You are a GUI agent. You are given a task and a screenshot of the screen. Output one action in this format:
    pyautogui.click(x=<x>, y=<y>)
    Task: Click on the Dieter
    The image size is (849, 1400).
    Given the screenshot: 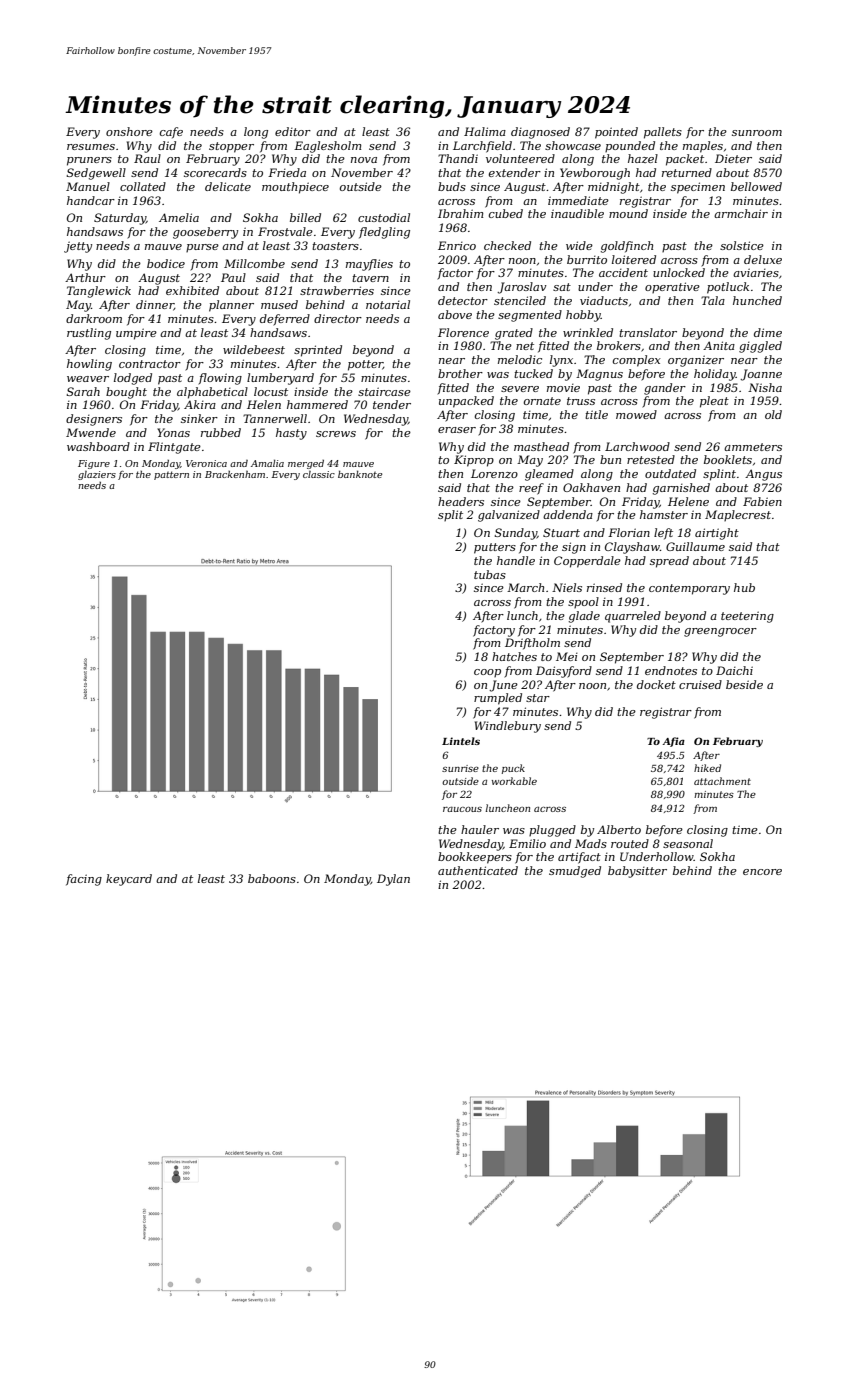 What is the action you would take?
    pyautogui.click(x=733, y=158)
